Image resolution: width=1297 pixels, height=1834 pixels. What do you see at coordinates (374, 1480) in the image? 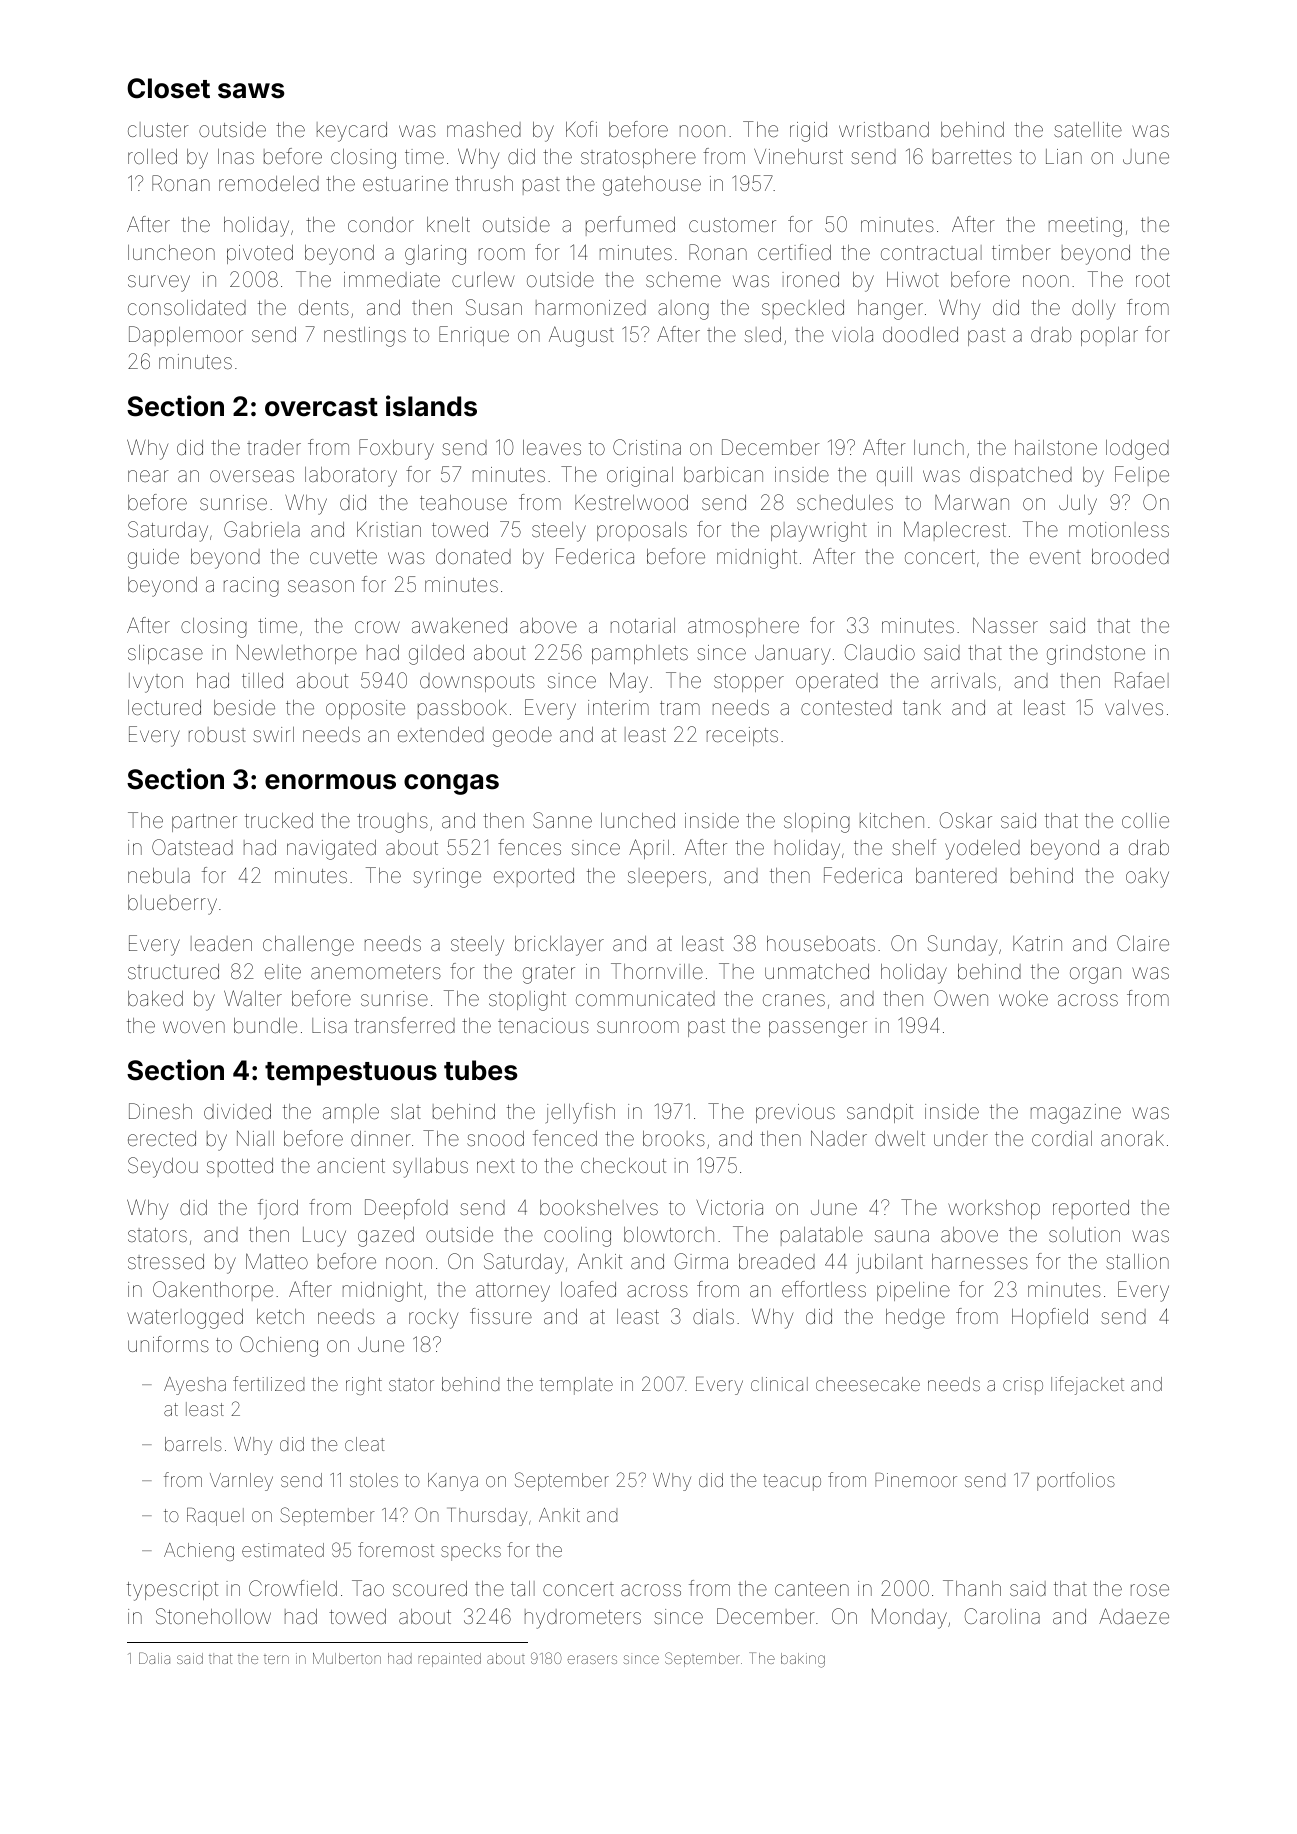
I see `stoles` at bounding box center [374, 1480].
